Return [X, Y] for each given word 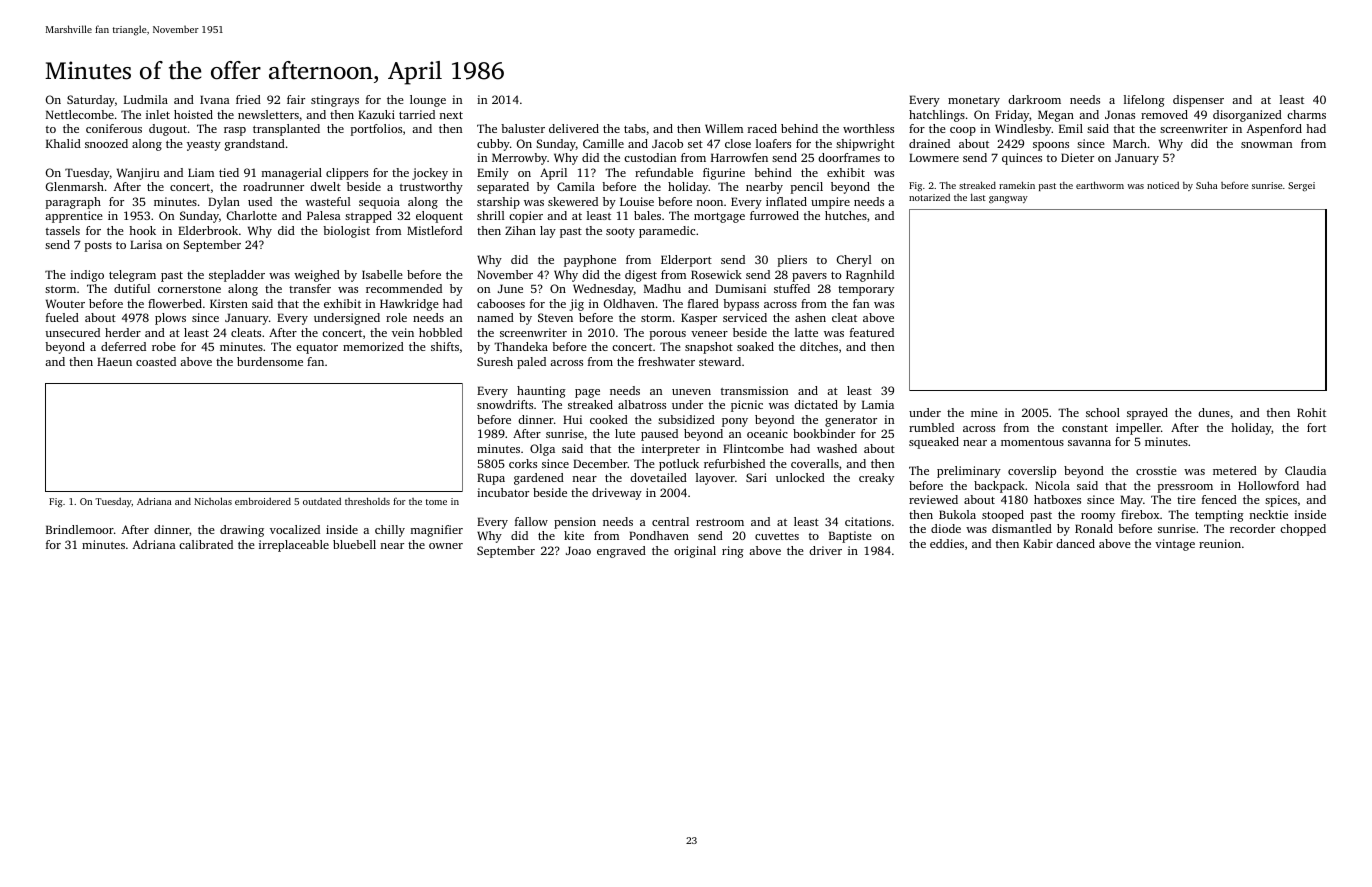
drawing [242, 531]
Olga [542, 450]
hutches [846, 215]
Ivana [215, 99]
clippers [347, 174]
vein [403, 332]
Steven [555, 317]
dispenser [1198, 101]
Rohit [1311, 412]
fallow [531, 521]
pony [735, 422]
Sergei [1301, 187]
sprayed [1147, 414]
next [451, 115]
